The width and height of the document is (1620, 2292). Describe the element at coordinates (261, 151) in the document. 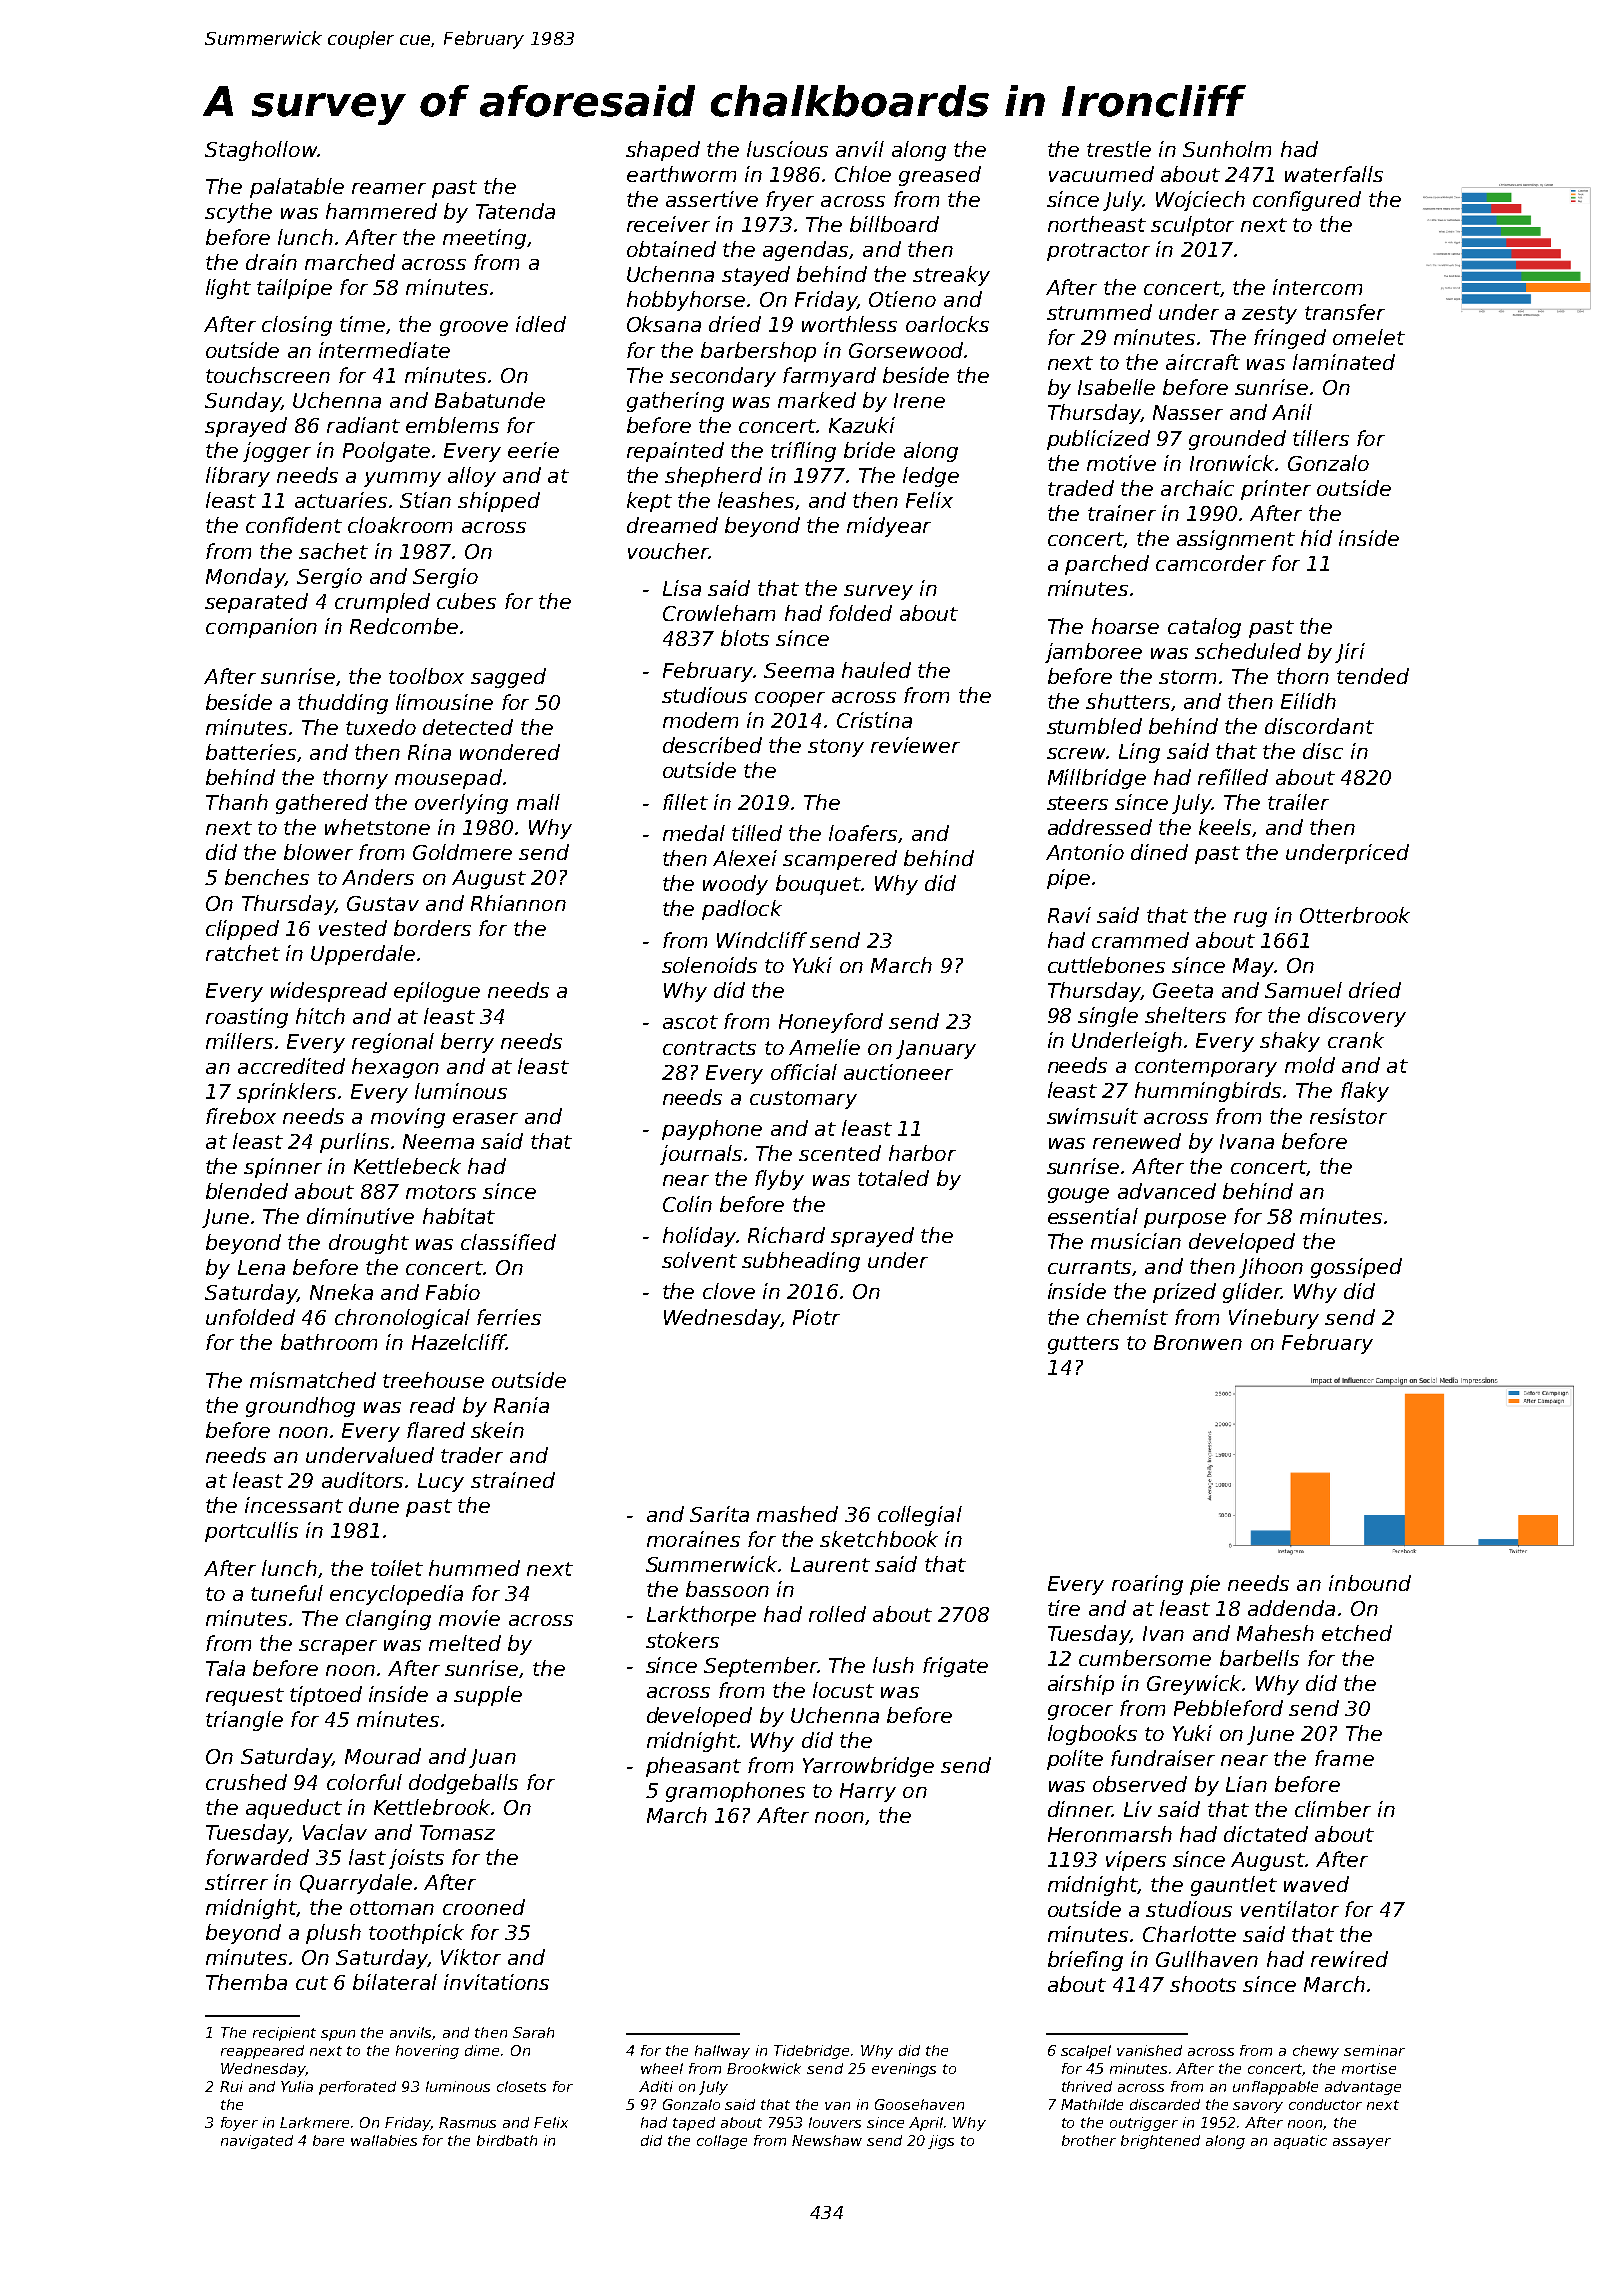

I see `Staghollow` at that location.
